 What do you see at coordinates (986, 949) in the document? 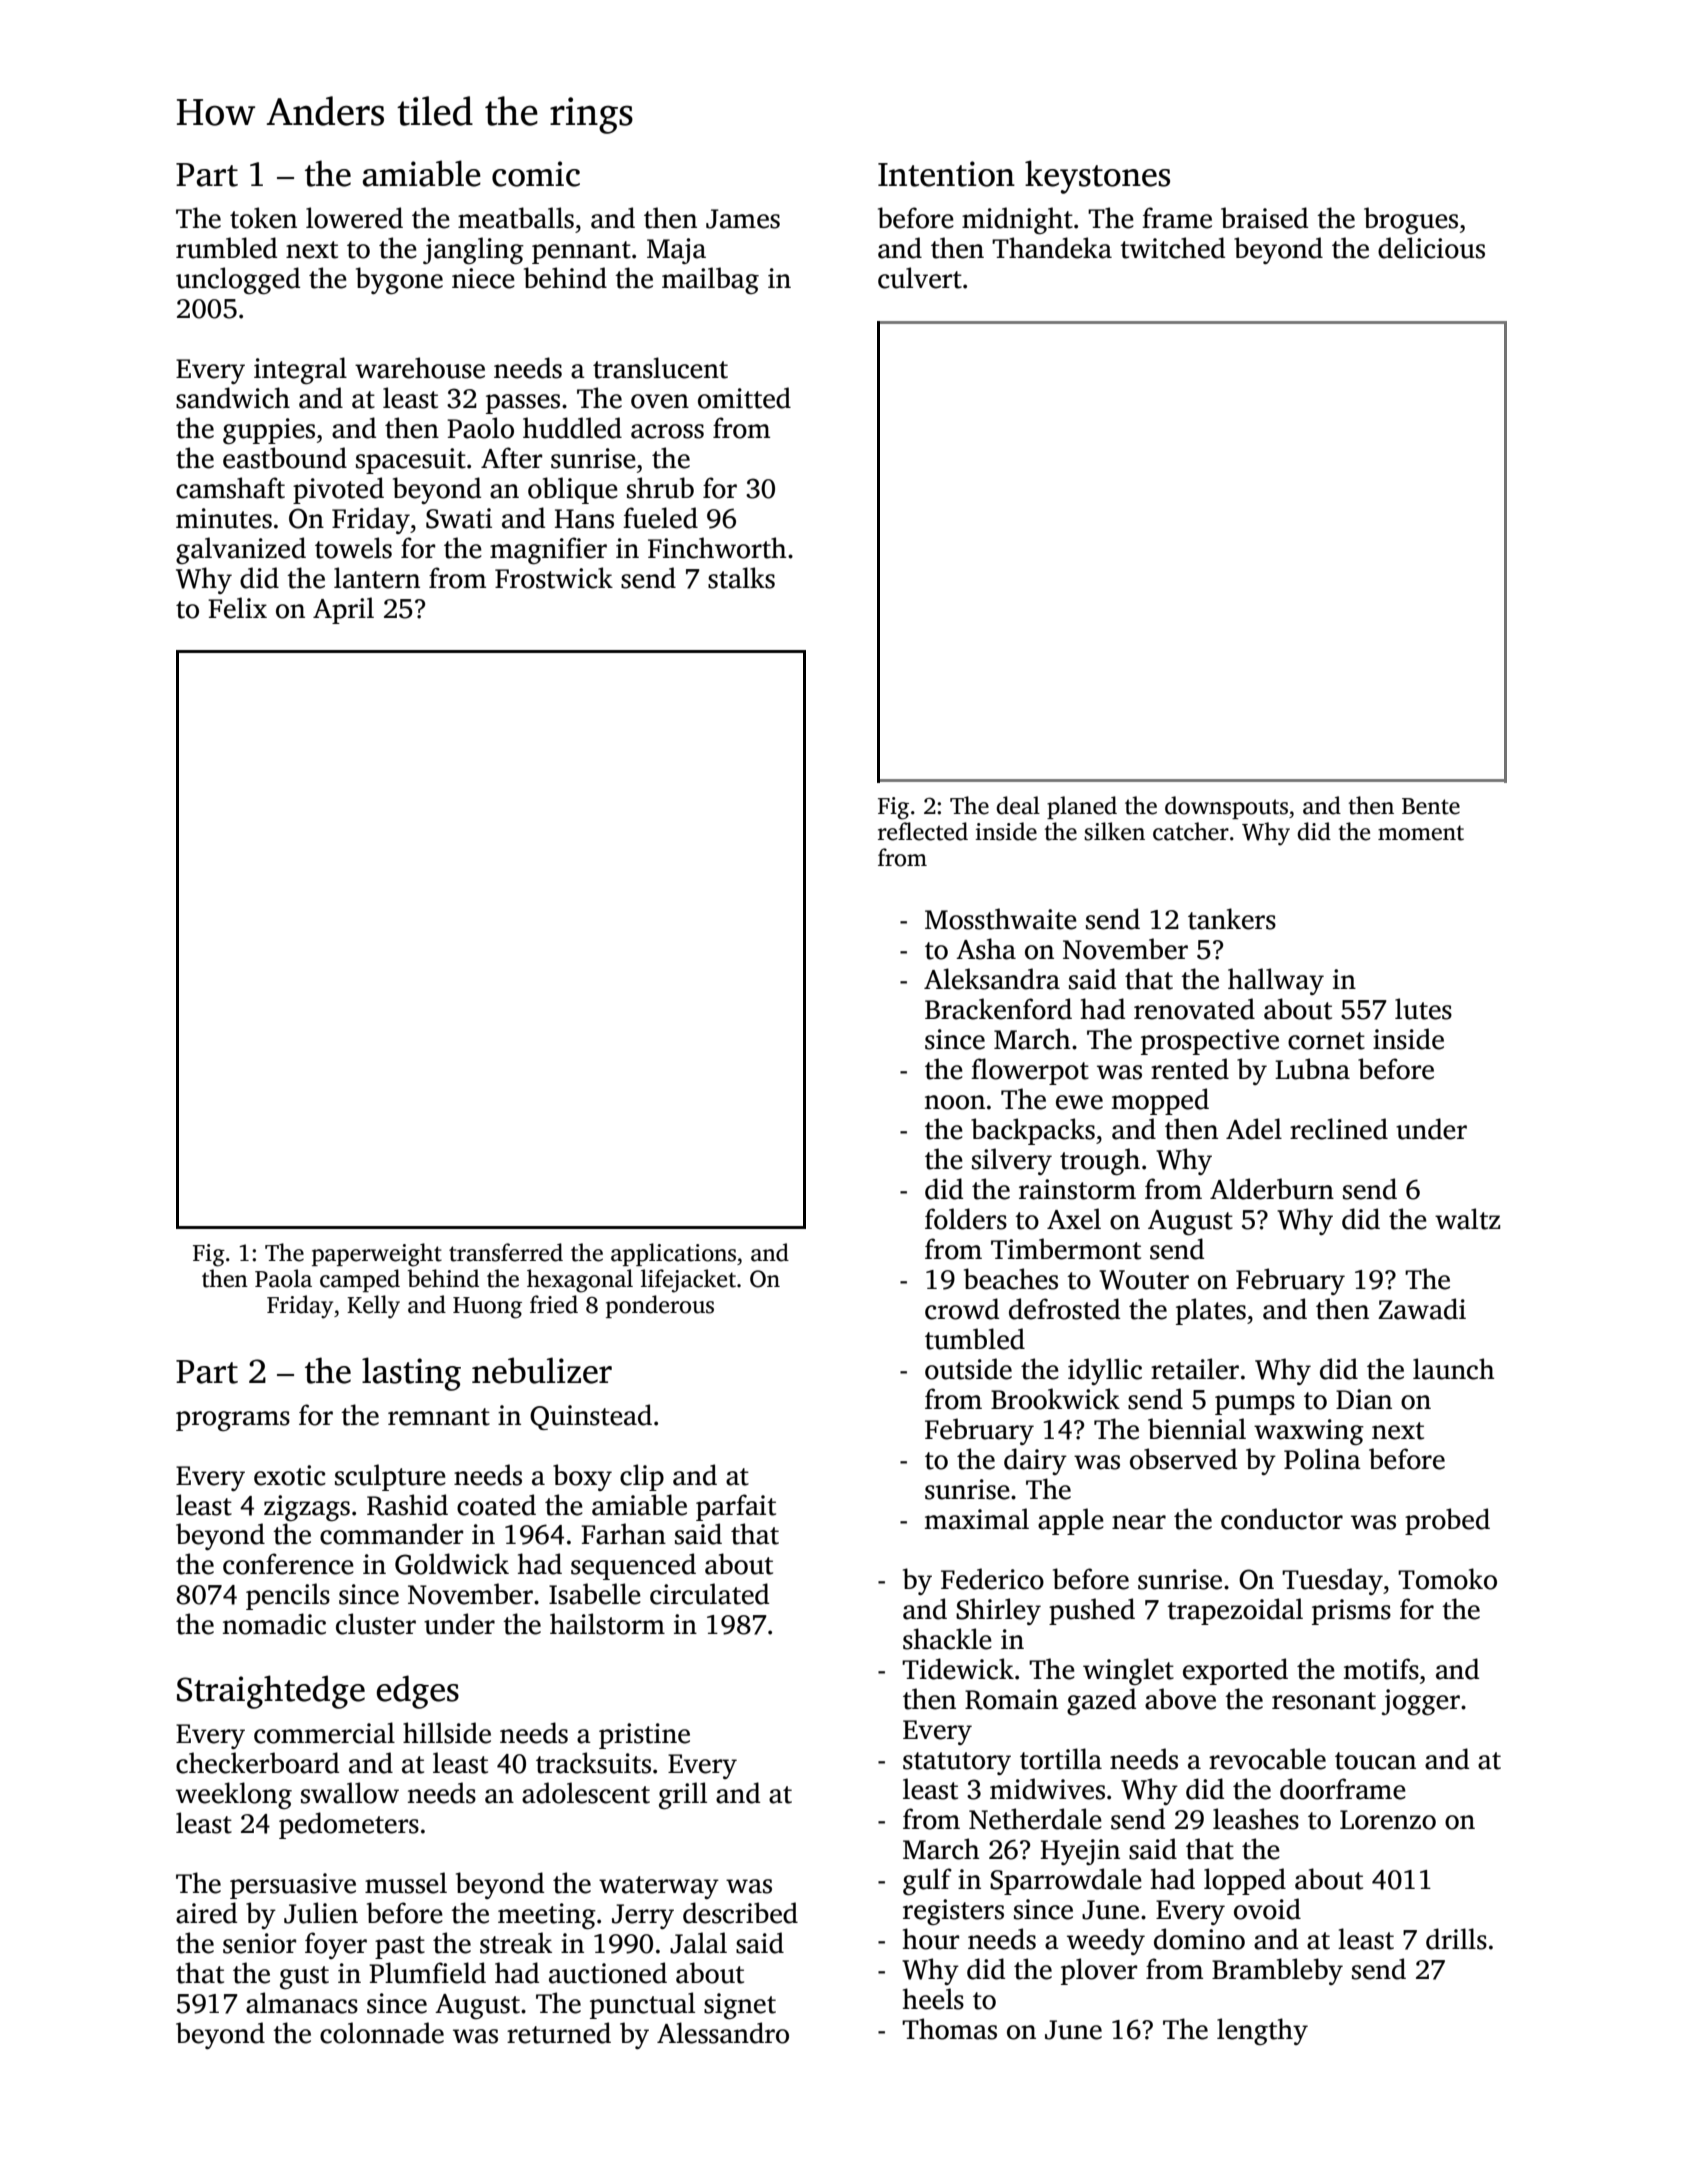
I see `Asha` at bounding box center [986, 949].
